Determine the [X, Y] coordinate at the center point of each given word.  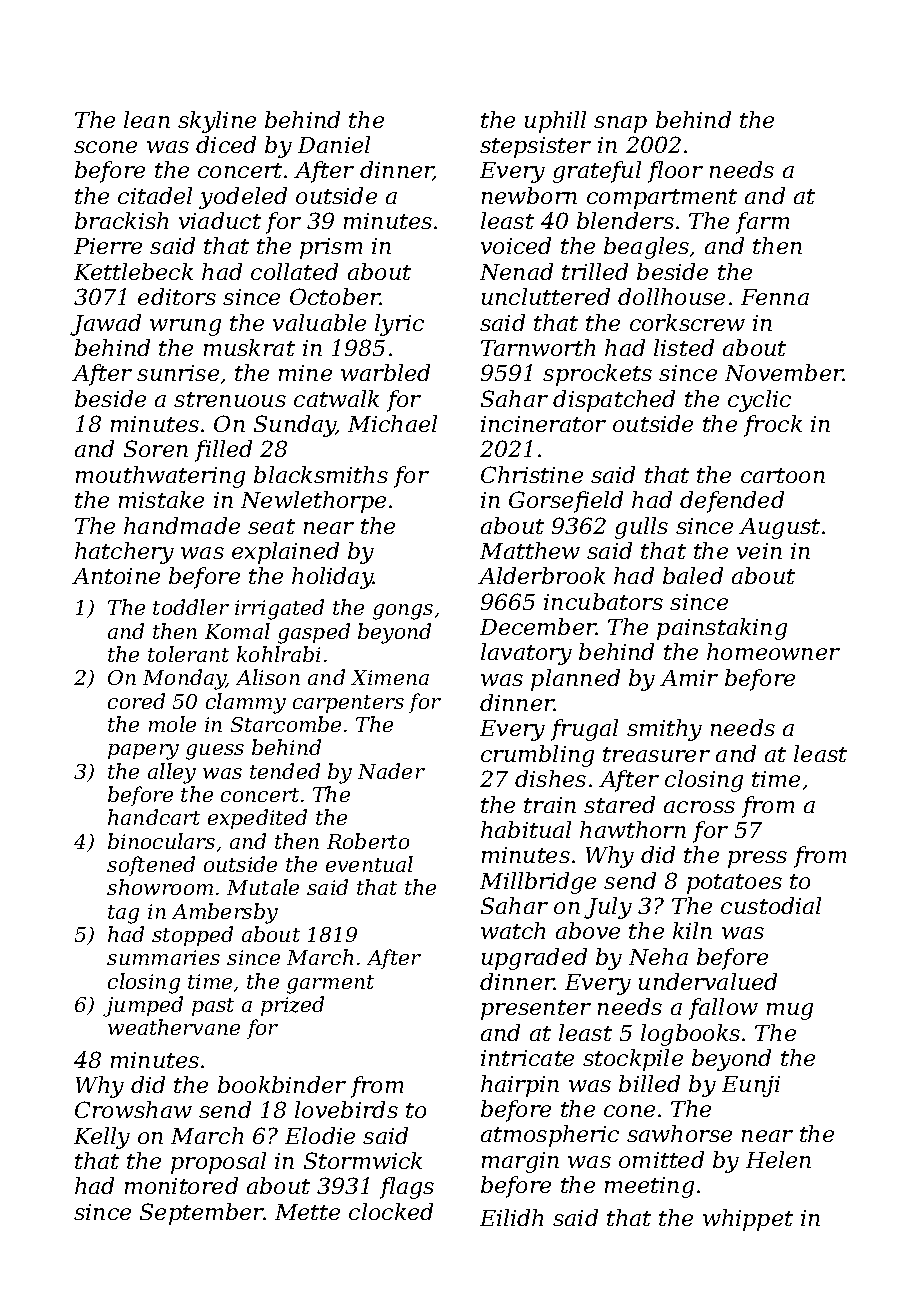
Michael [392, 423]
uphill [555, 122]
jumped [143, 1006]
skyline [217, 122]
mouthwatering [160, 477]
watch [513, 930]
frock [773, 426]
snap [620, 124]
